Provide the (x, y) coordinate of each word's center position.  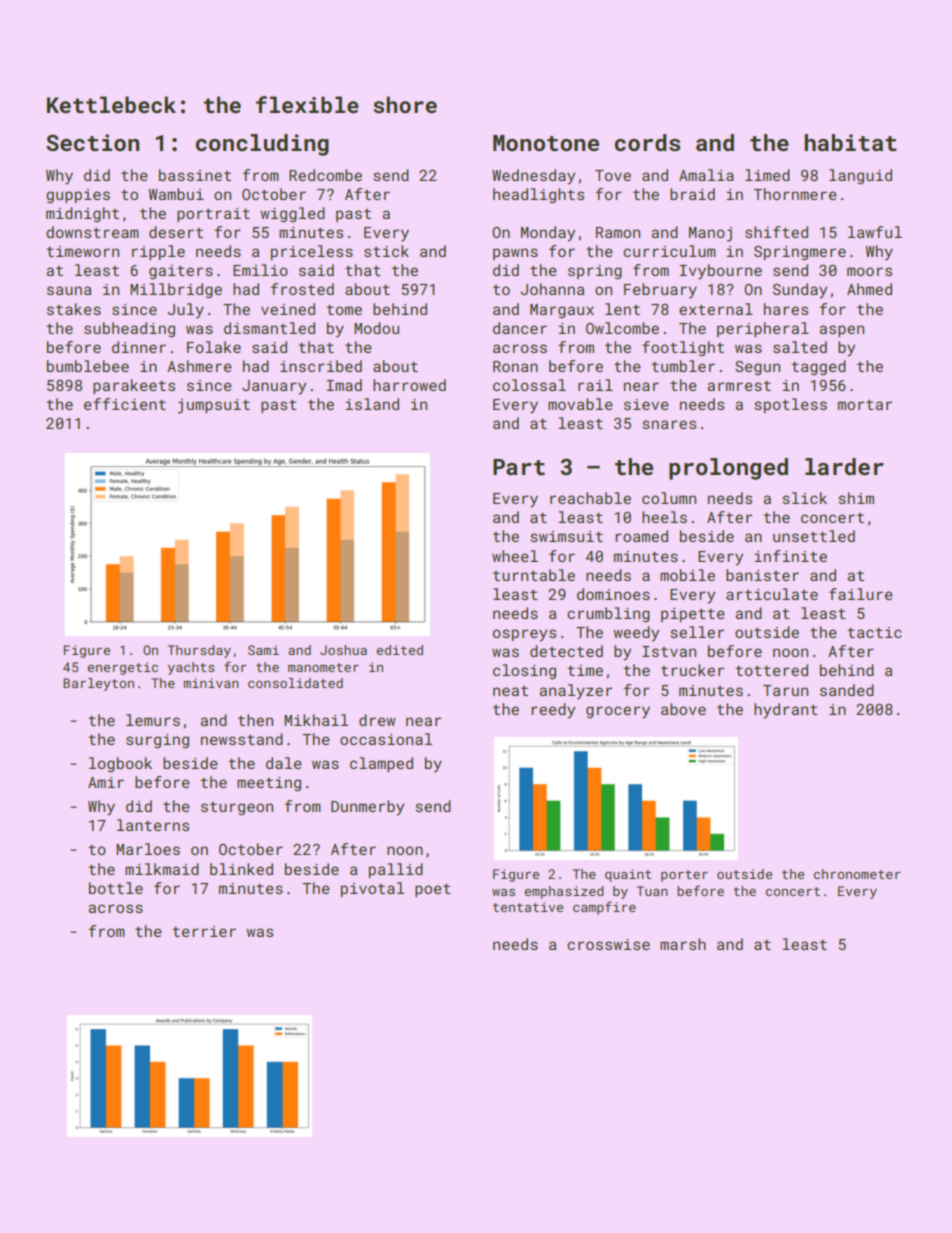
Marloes (148, 849)
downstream (92, 232)
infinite (790, 556)
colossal (529, 385)
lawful (875, 232)
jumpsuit (214, 406)
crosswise (608, 944)
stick (386, 251)
